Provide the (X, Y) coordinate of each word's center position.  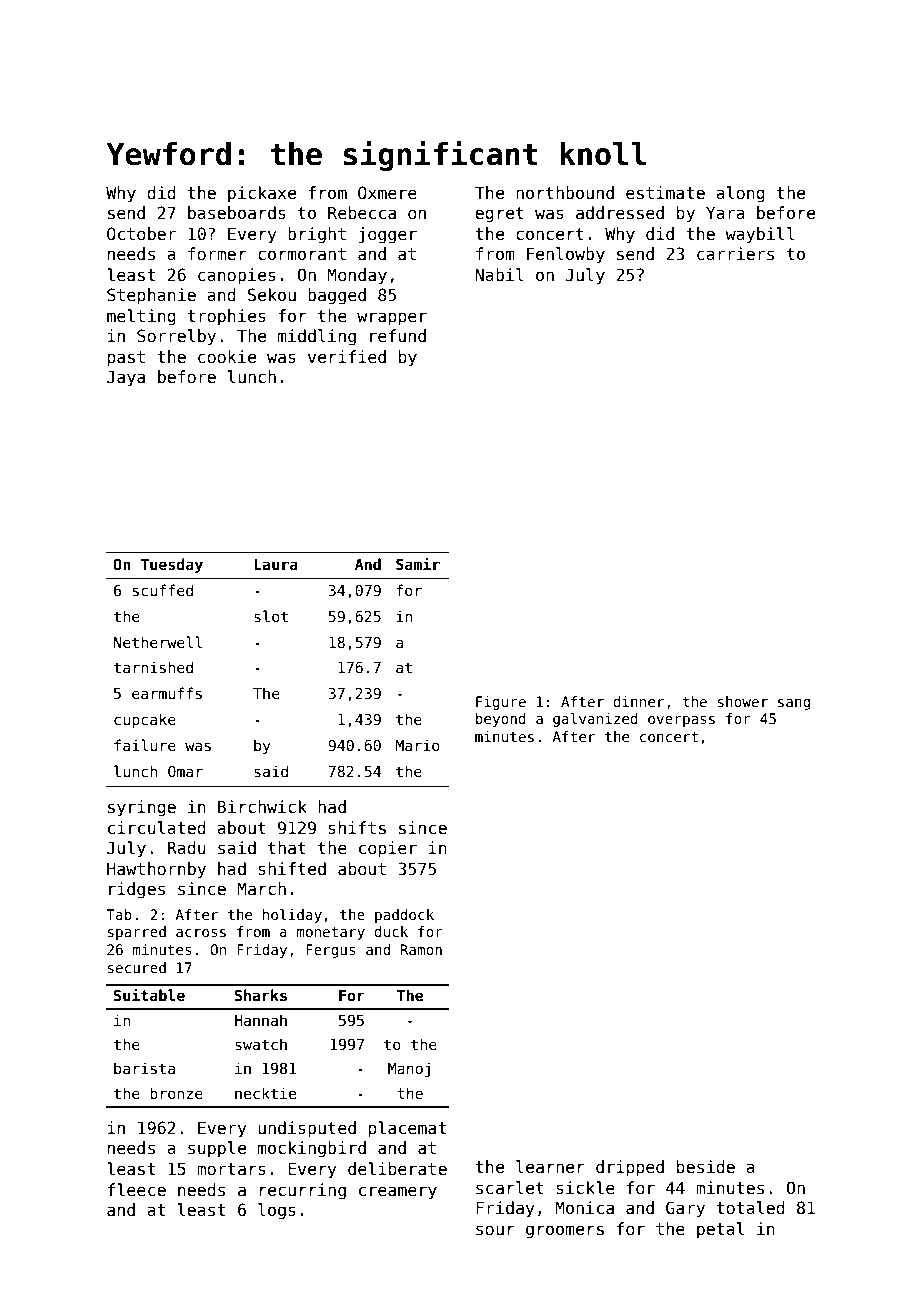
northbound (565, 193)
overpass (681, 721)
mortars (231, 1169)
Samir (418, 564)
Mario (418, 745)
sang (794, 704)
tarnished (153, 667)
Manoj (409, 1069)
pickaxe (262, 194)
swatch (261, 1044)
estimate (665, 193)
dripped (630, 1168)
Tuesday (172, 565)
